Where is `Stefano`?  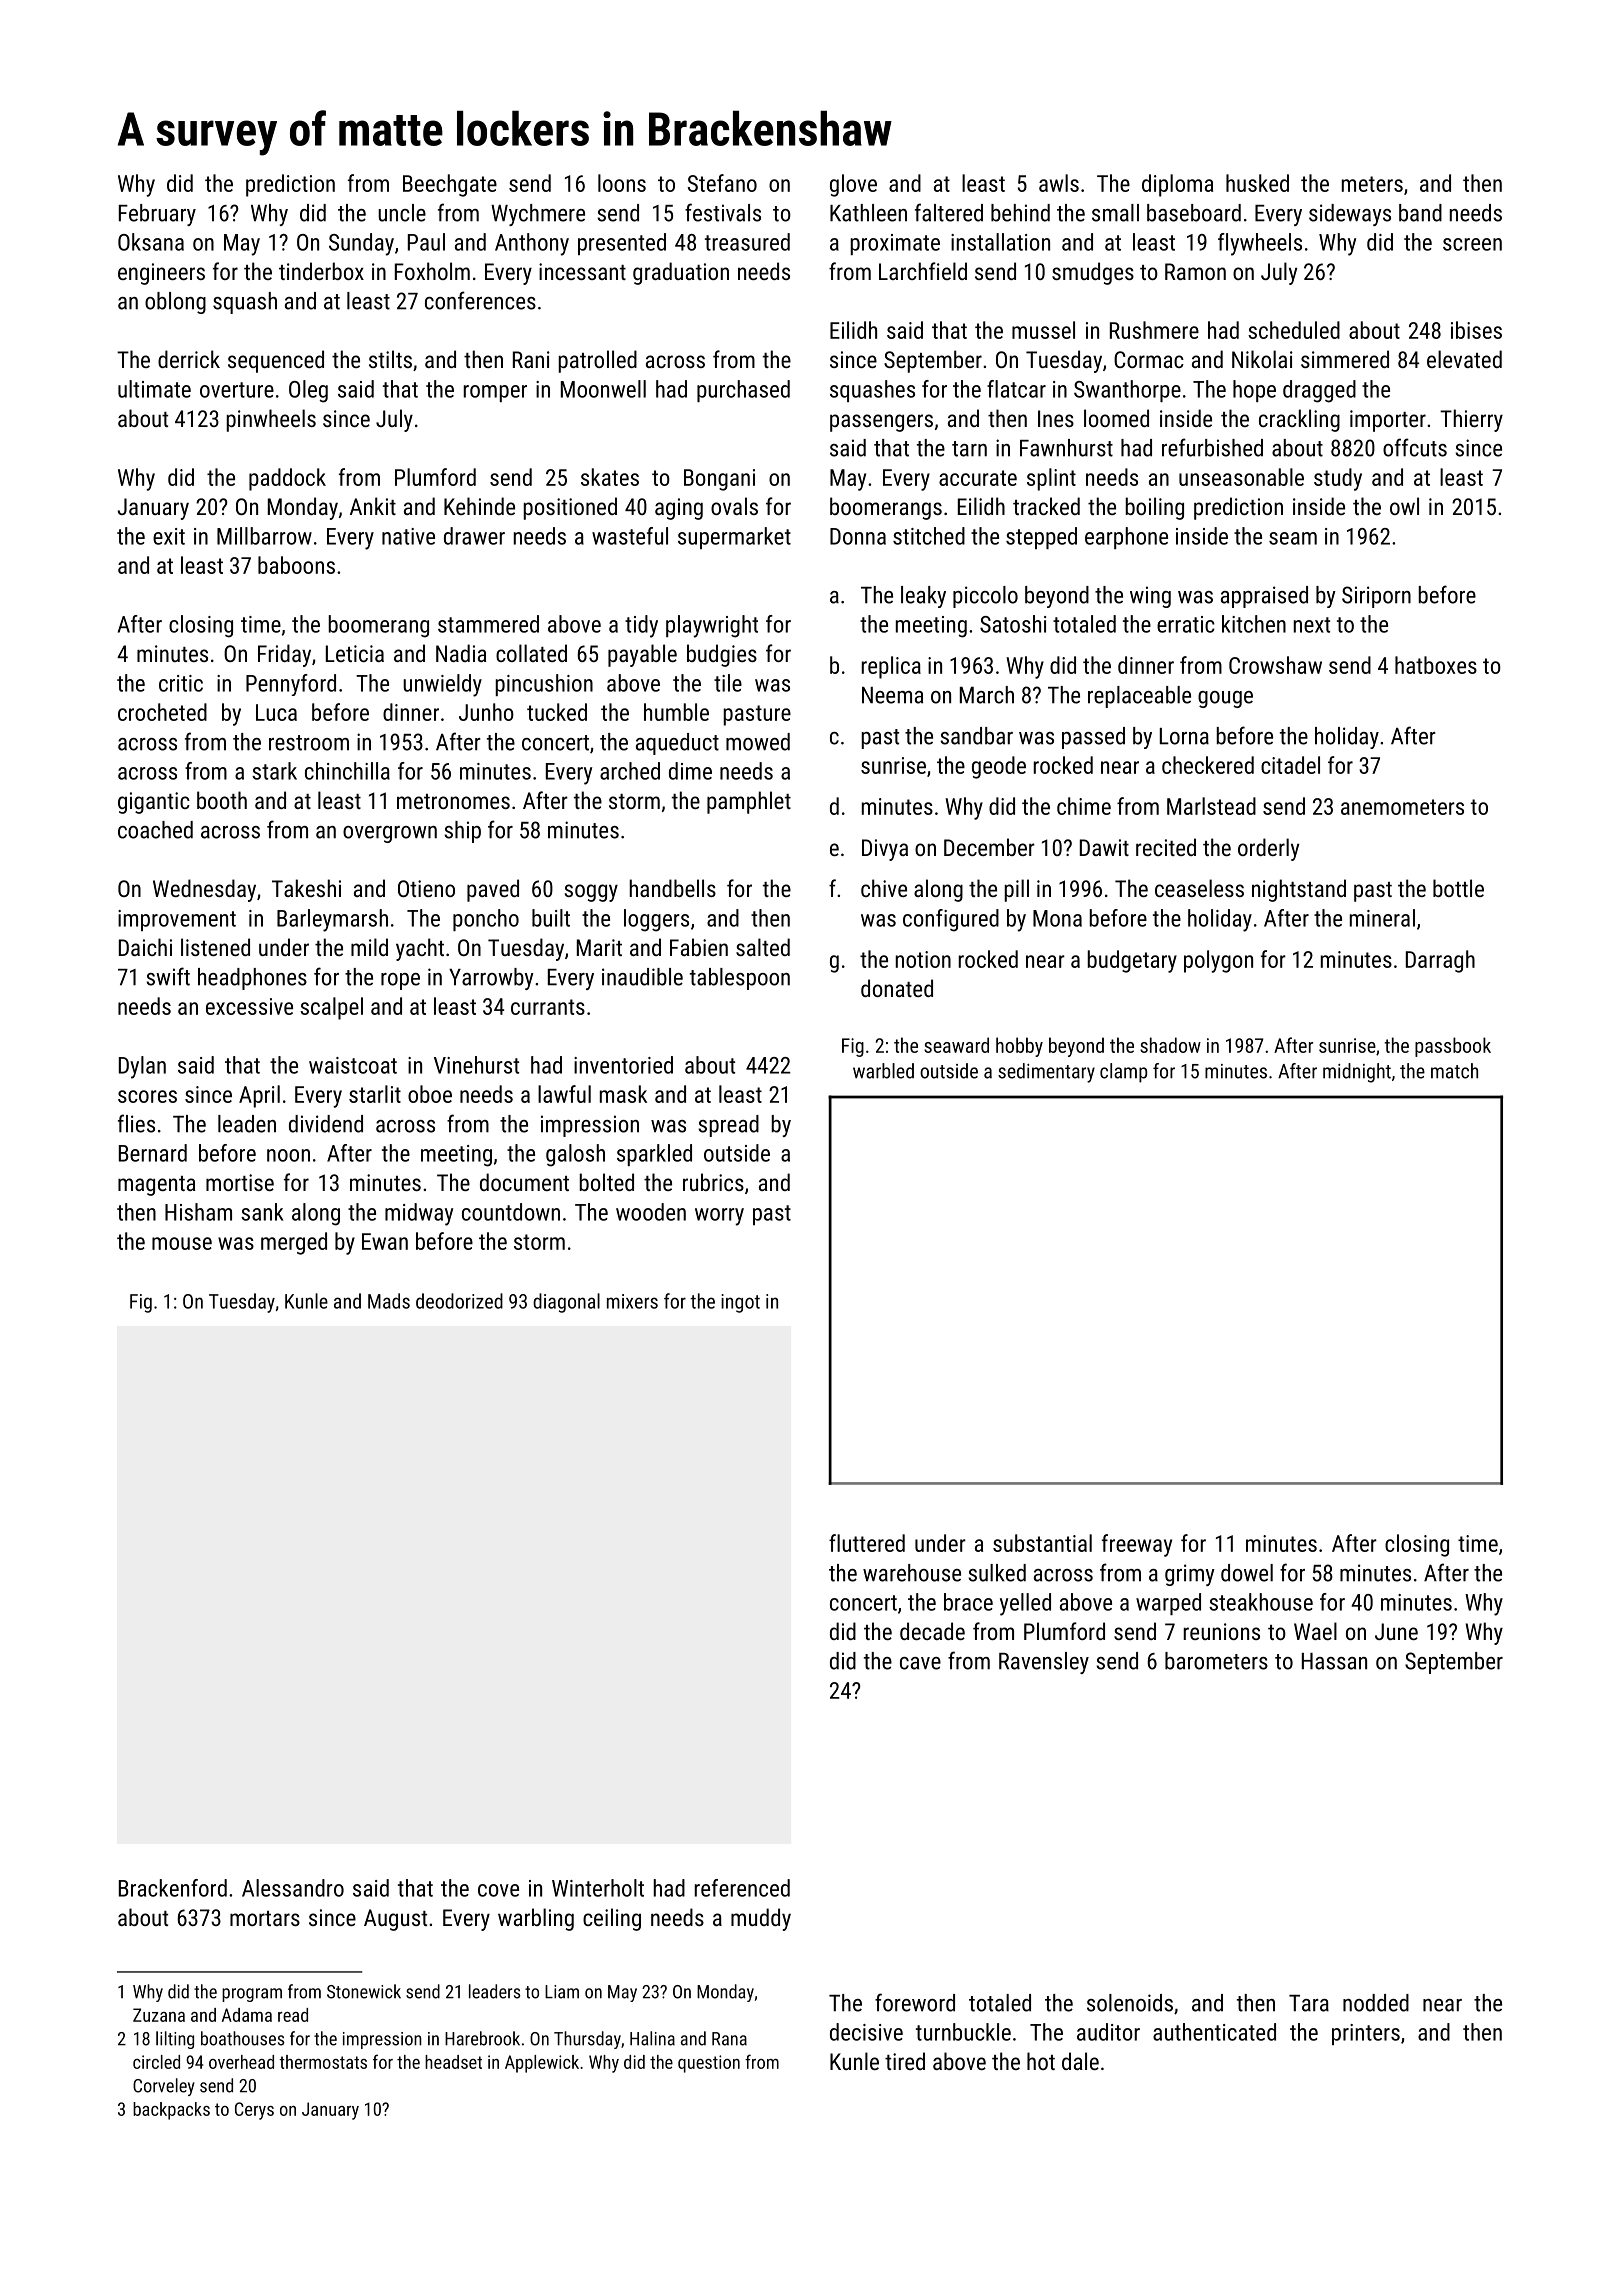
Stefano is located at coordinates (722, 183).
